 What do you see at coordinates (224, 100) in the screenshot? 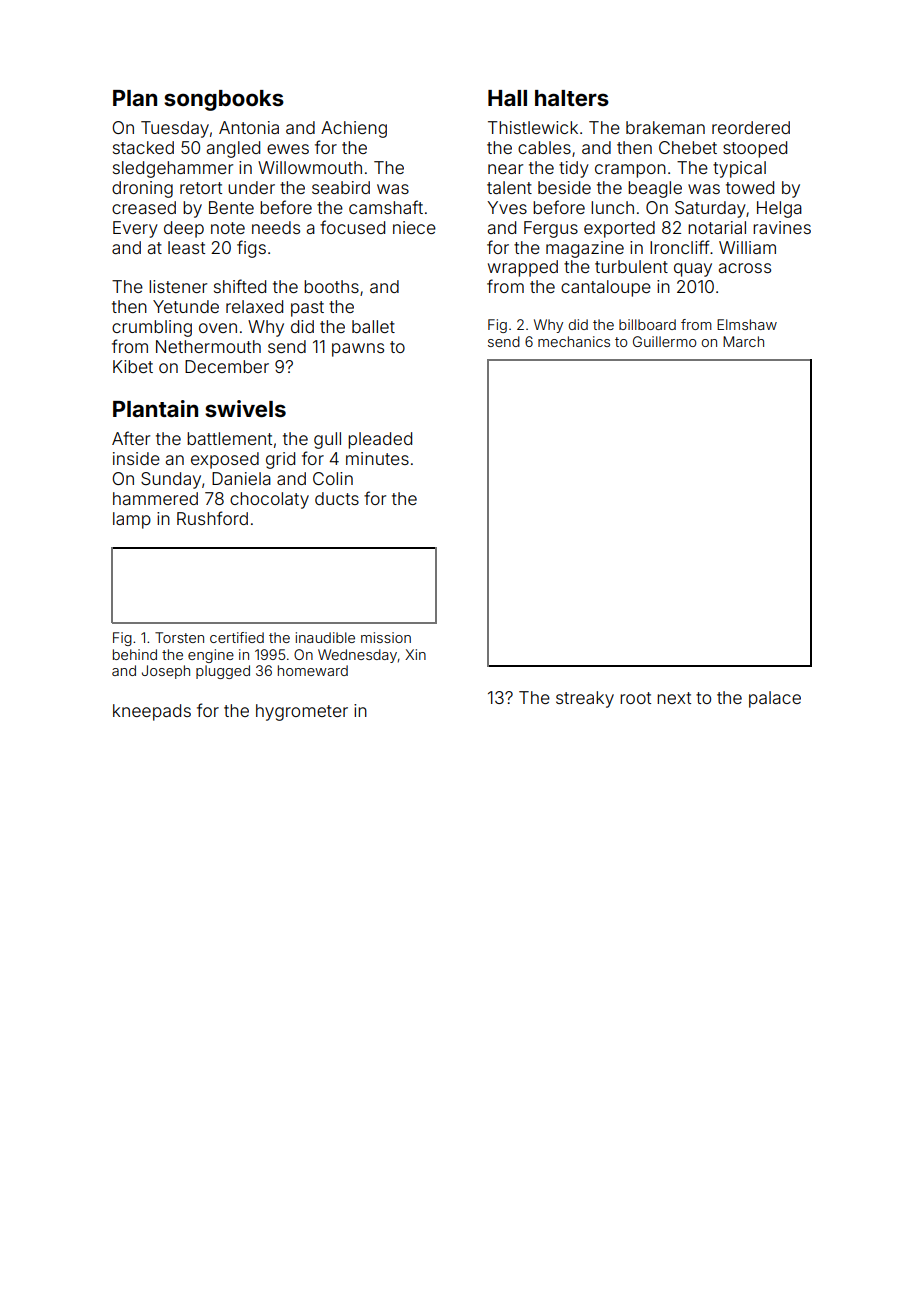
I see `songbooks` at bounding box center [224, 100].
